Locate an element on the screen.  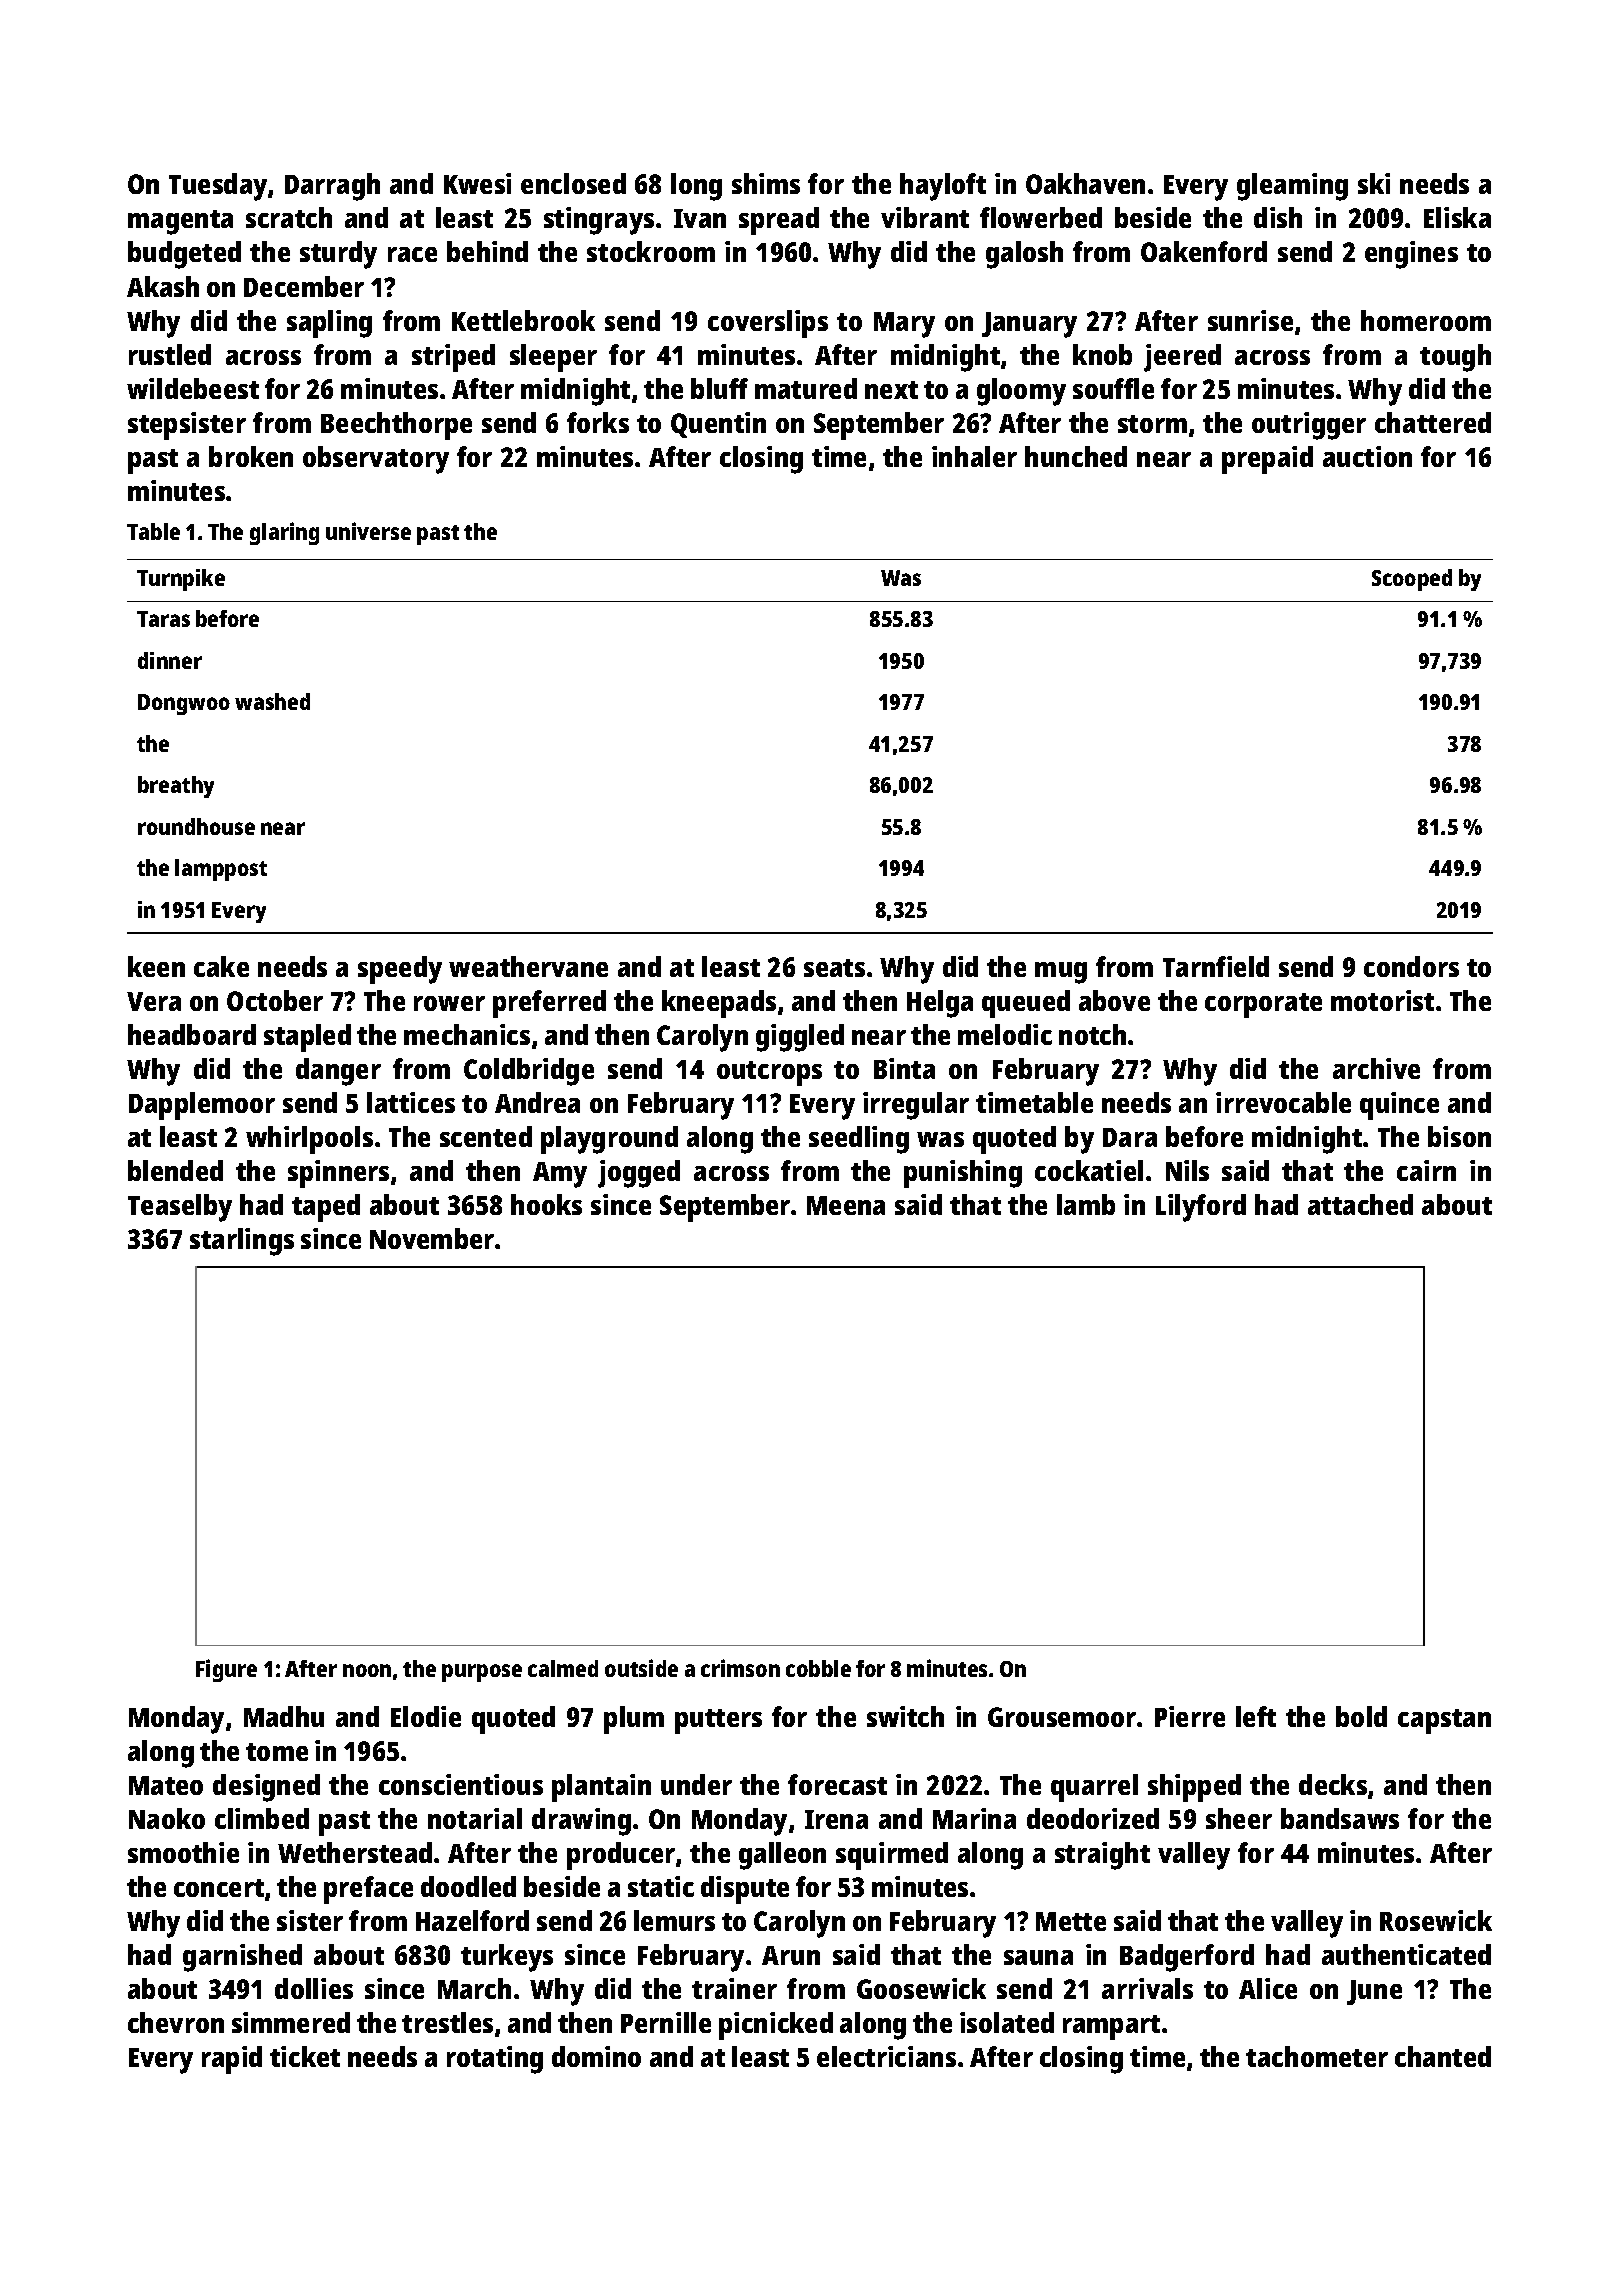
November is located at coordinates (432, 1238).
